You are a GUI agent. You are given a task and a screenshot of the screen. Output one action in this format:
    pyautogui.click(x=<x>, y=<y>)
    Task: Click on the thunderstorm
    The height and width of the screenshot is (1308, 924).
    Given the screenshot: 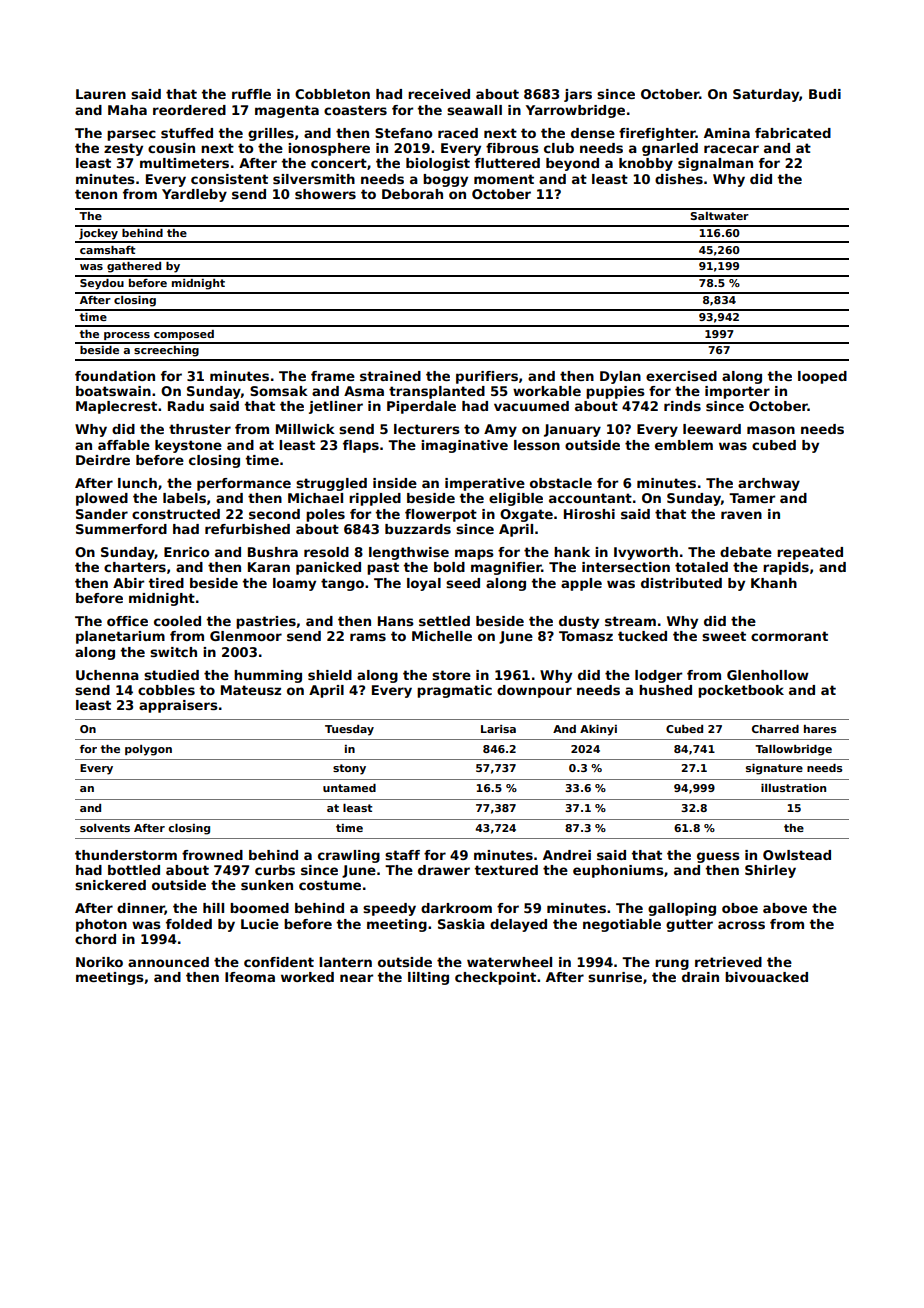 What is the action you would take?
    pyautogui.click(x=126, y=855)
